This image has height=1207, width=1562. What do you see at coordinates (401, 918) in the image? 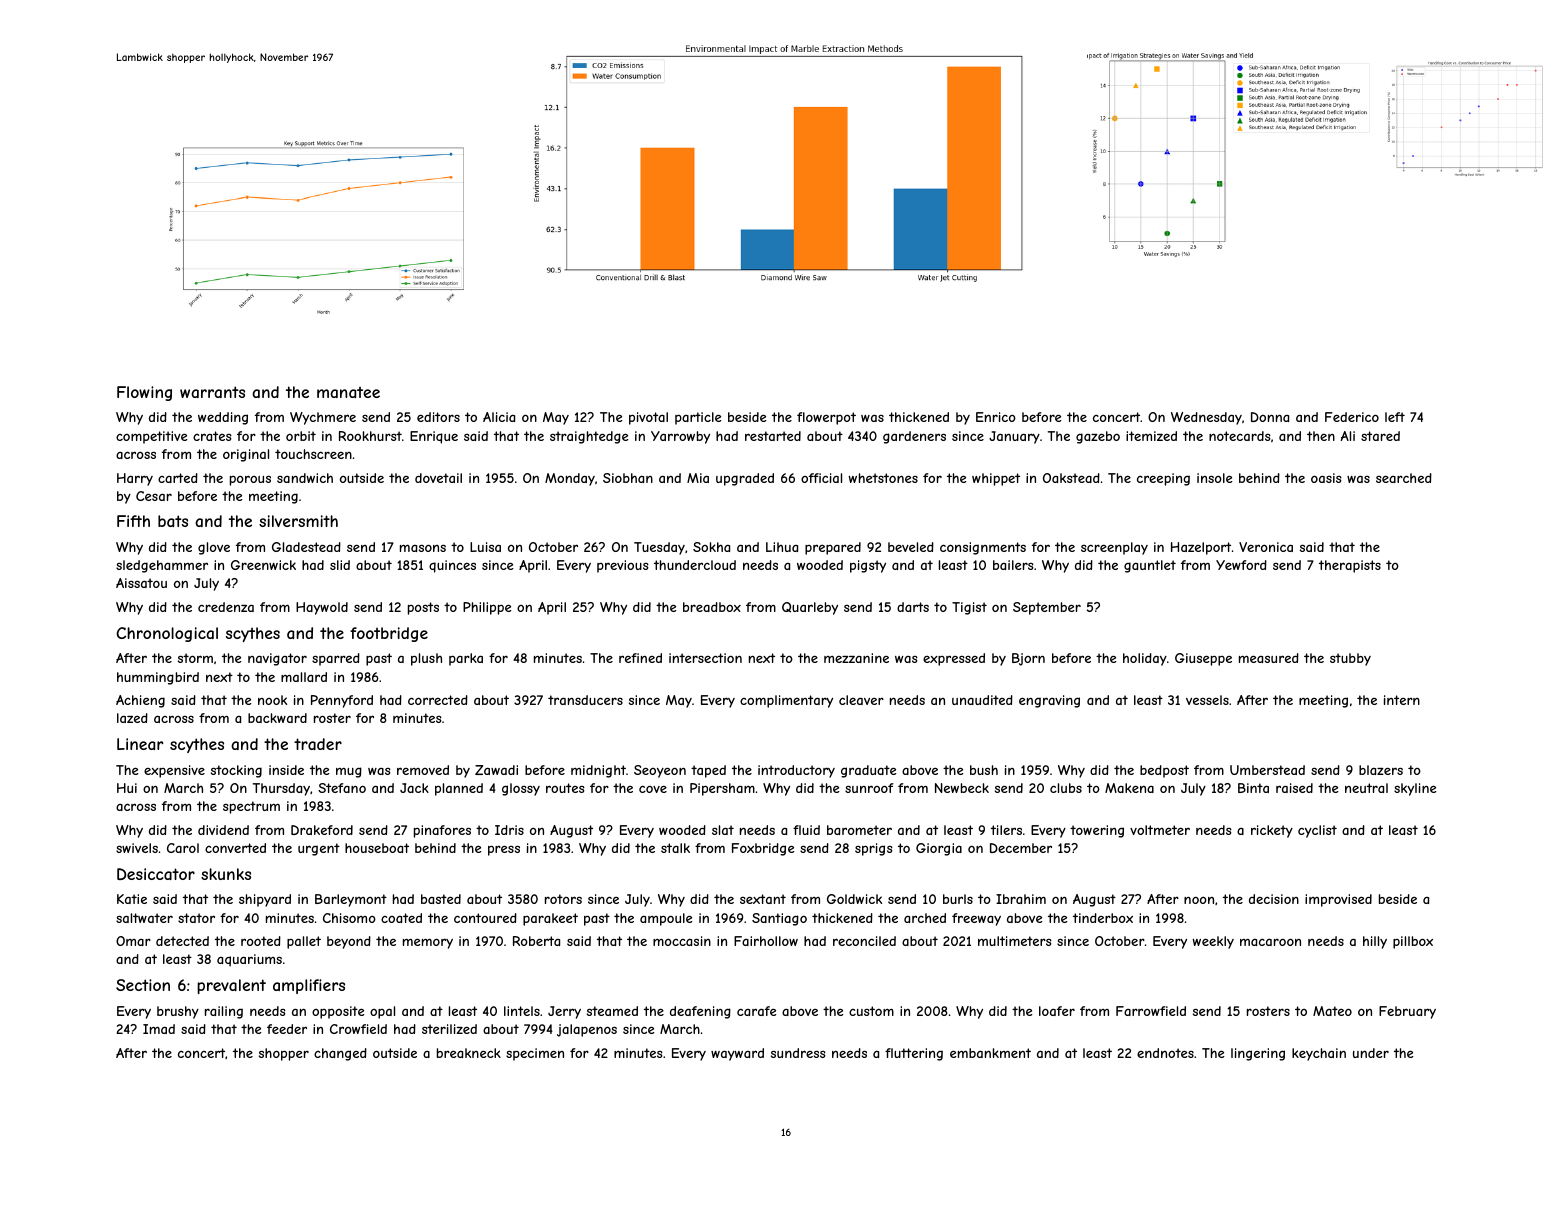
I see `coated` at bounding box center [401, 918].
